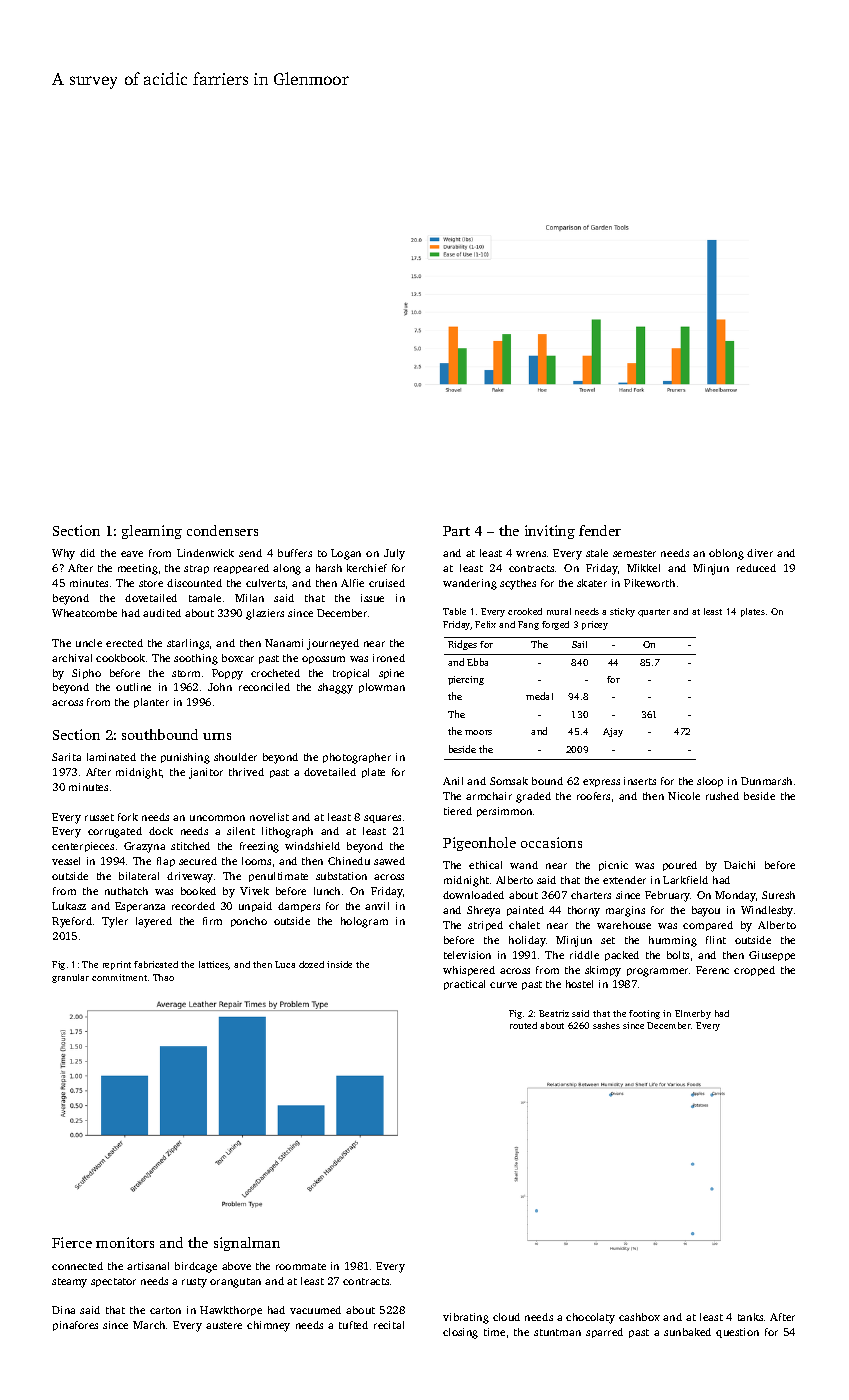  Describe the element at coordinates (151, 703) in the screenshot. I see `planter` at that location.
